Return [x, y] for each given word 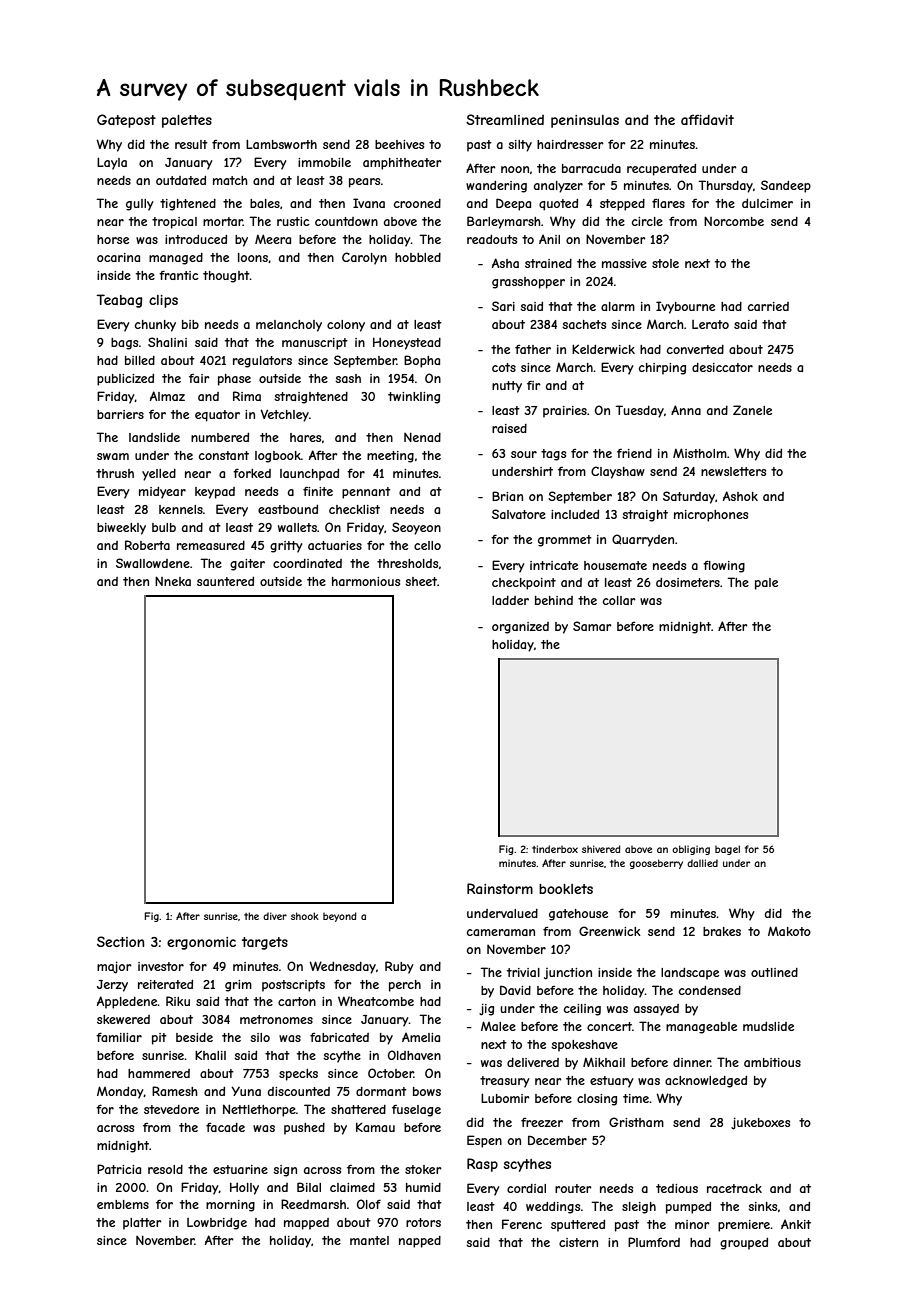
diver [275, 916]
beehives [399, 144]
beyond [340, 917]
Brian [507, 496]
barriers [120, 414]
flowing [724, 566]
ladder [510, 600]
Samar [592, 626]
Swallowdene [153, 563]
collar [619, 600]
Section [120, 941]
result [191, 144]
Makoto [789, 931]
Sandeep [786, 186]
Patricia [119, 1169]
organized [520, 628]
